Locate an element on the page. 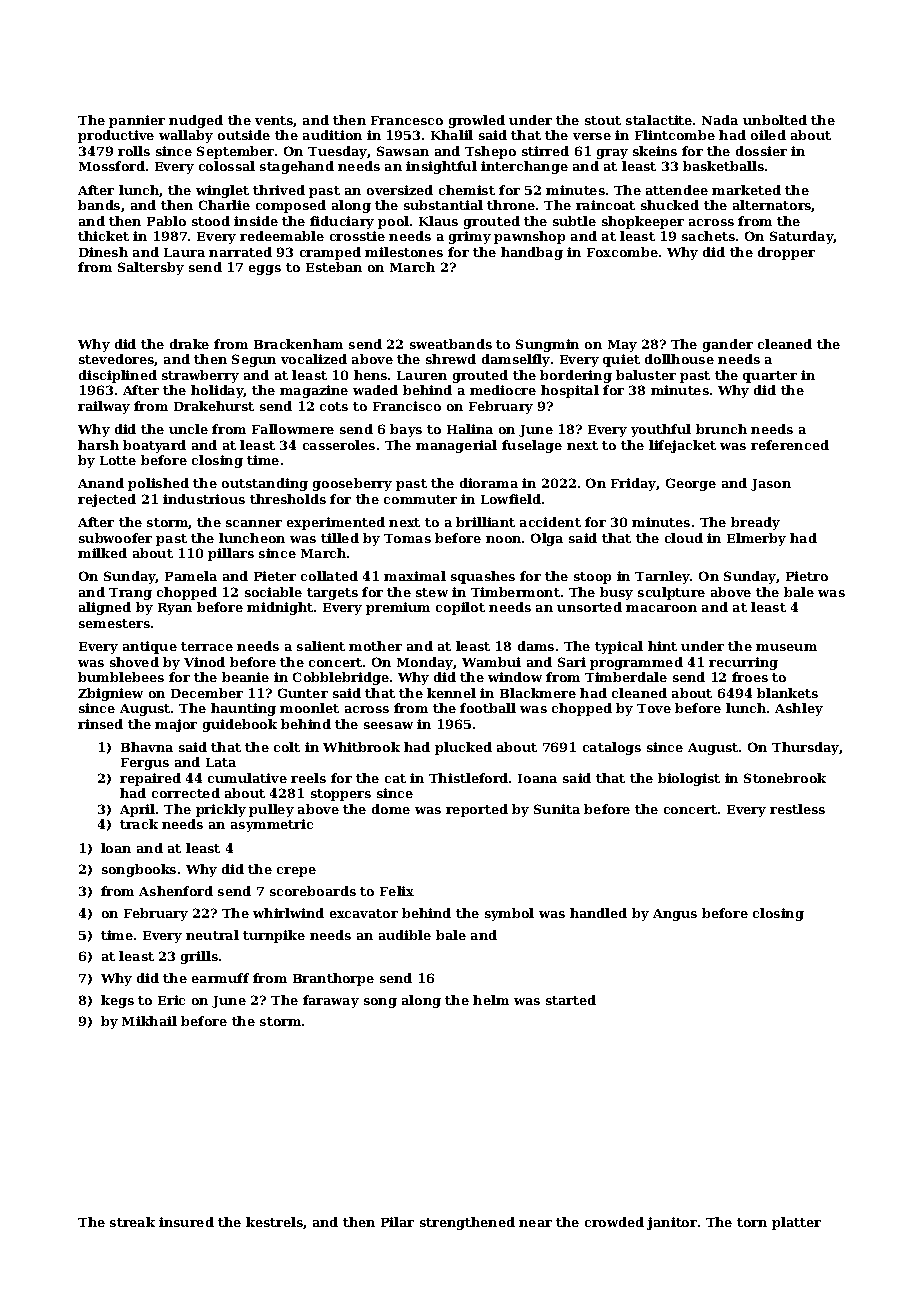  Timbermont is located at coordinates (515, 592).
